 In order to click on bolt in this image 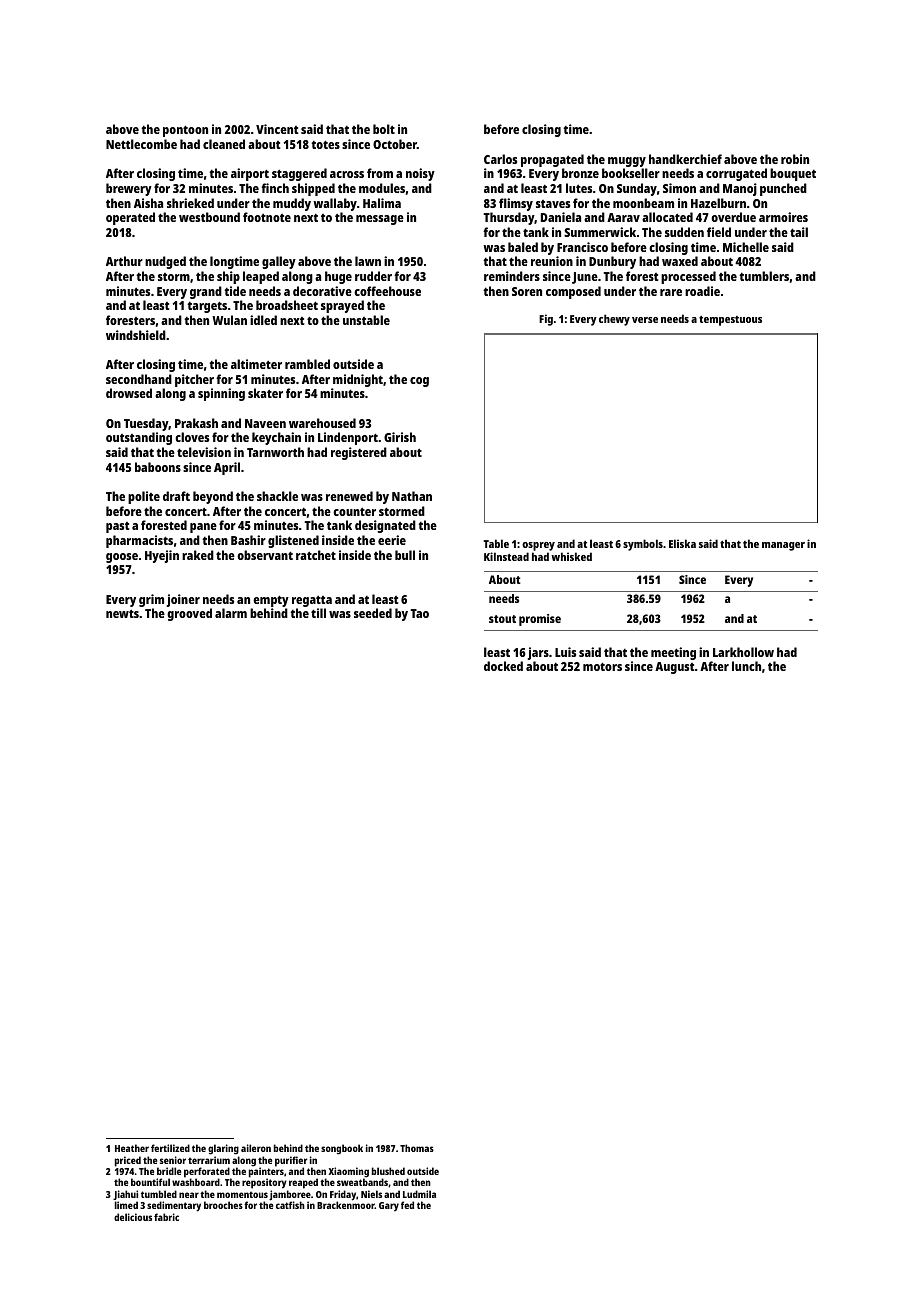, I will do `click(384, 129)`.
